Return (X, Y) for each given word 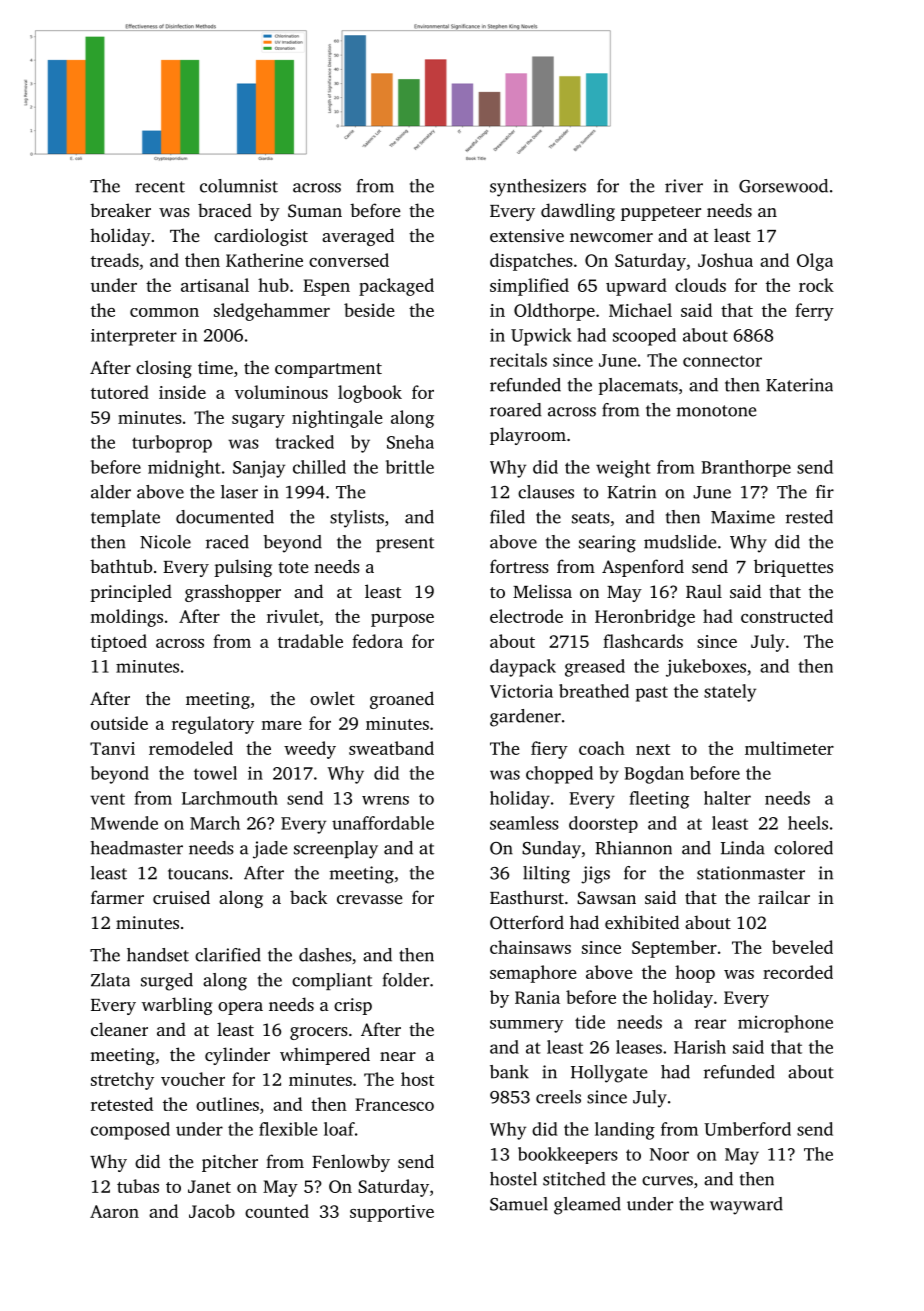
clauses (546, 492)
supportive (392, 1213)
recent (160, 187)
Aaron (114, 1211)
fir (825, 491)
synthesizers (538, 188)
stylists (357, 519)
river (684, 186)
